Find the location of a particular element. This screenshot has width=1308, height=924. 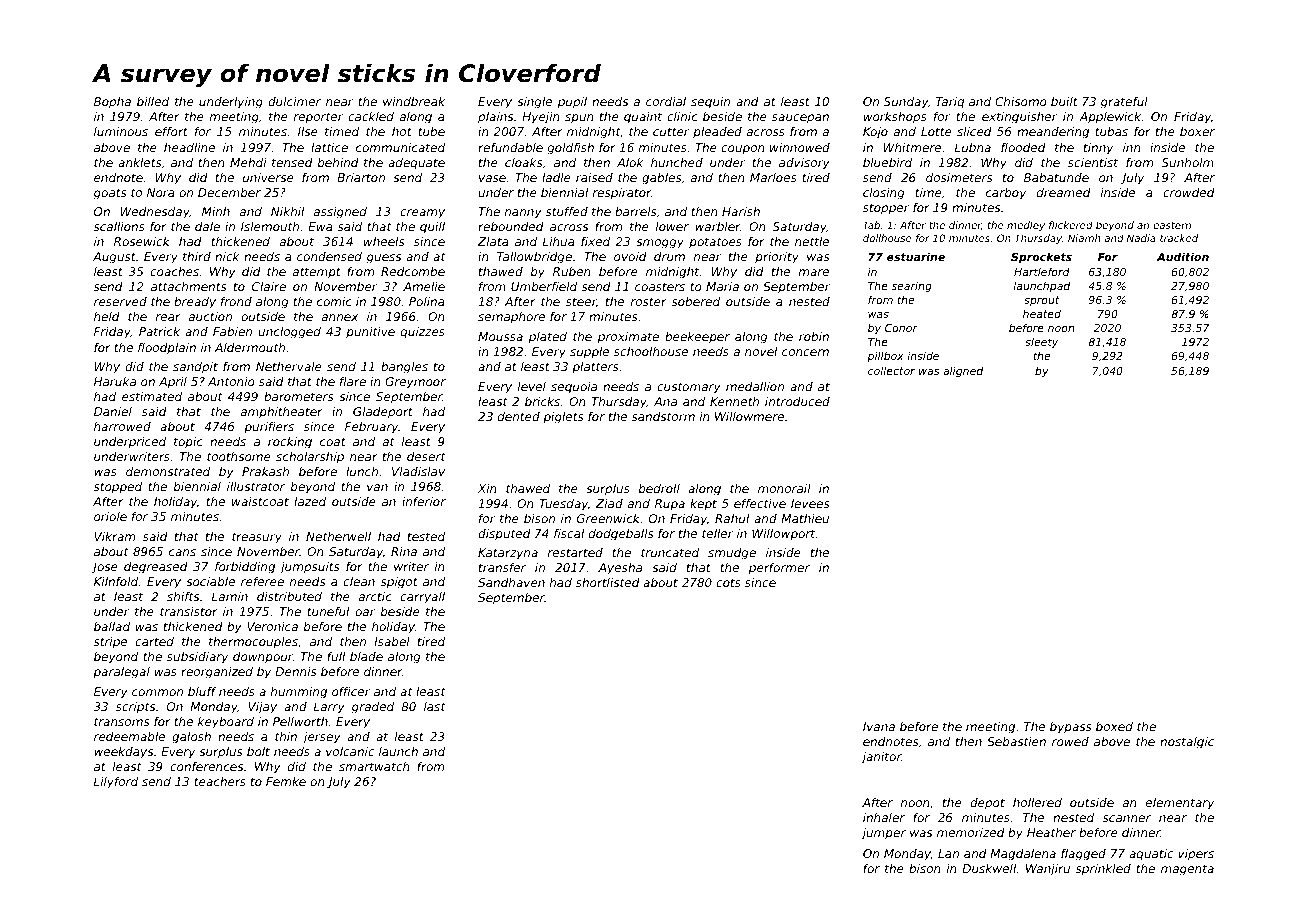

Dennis is located at coordinates (295, 671).
